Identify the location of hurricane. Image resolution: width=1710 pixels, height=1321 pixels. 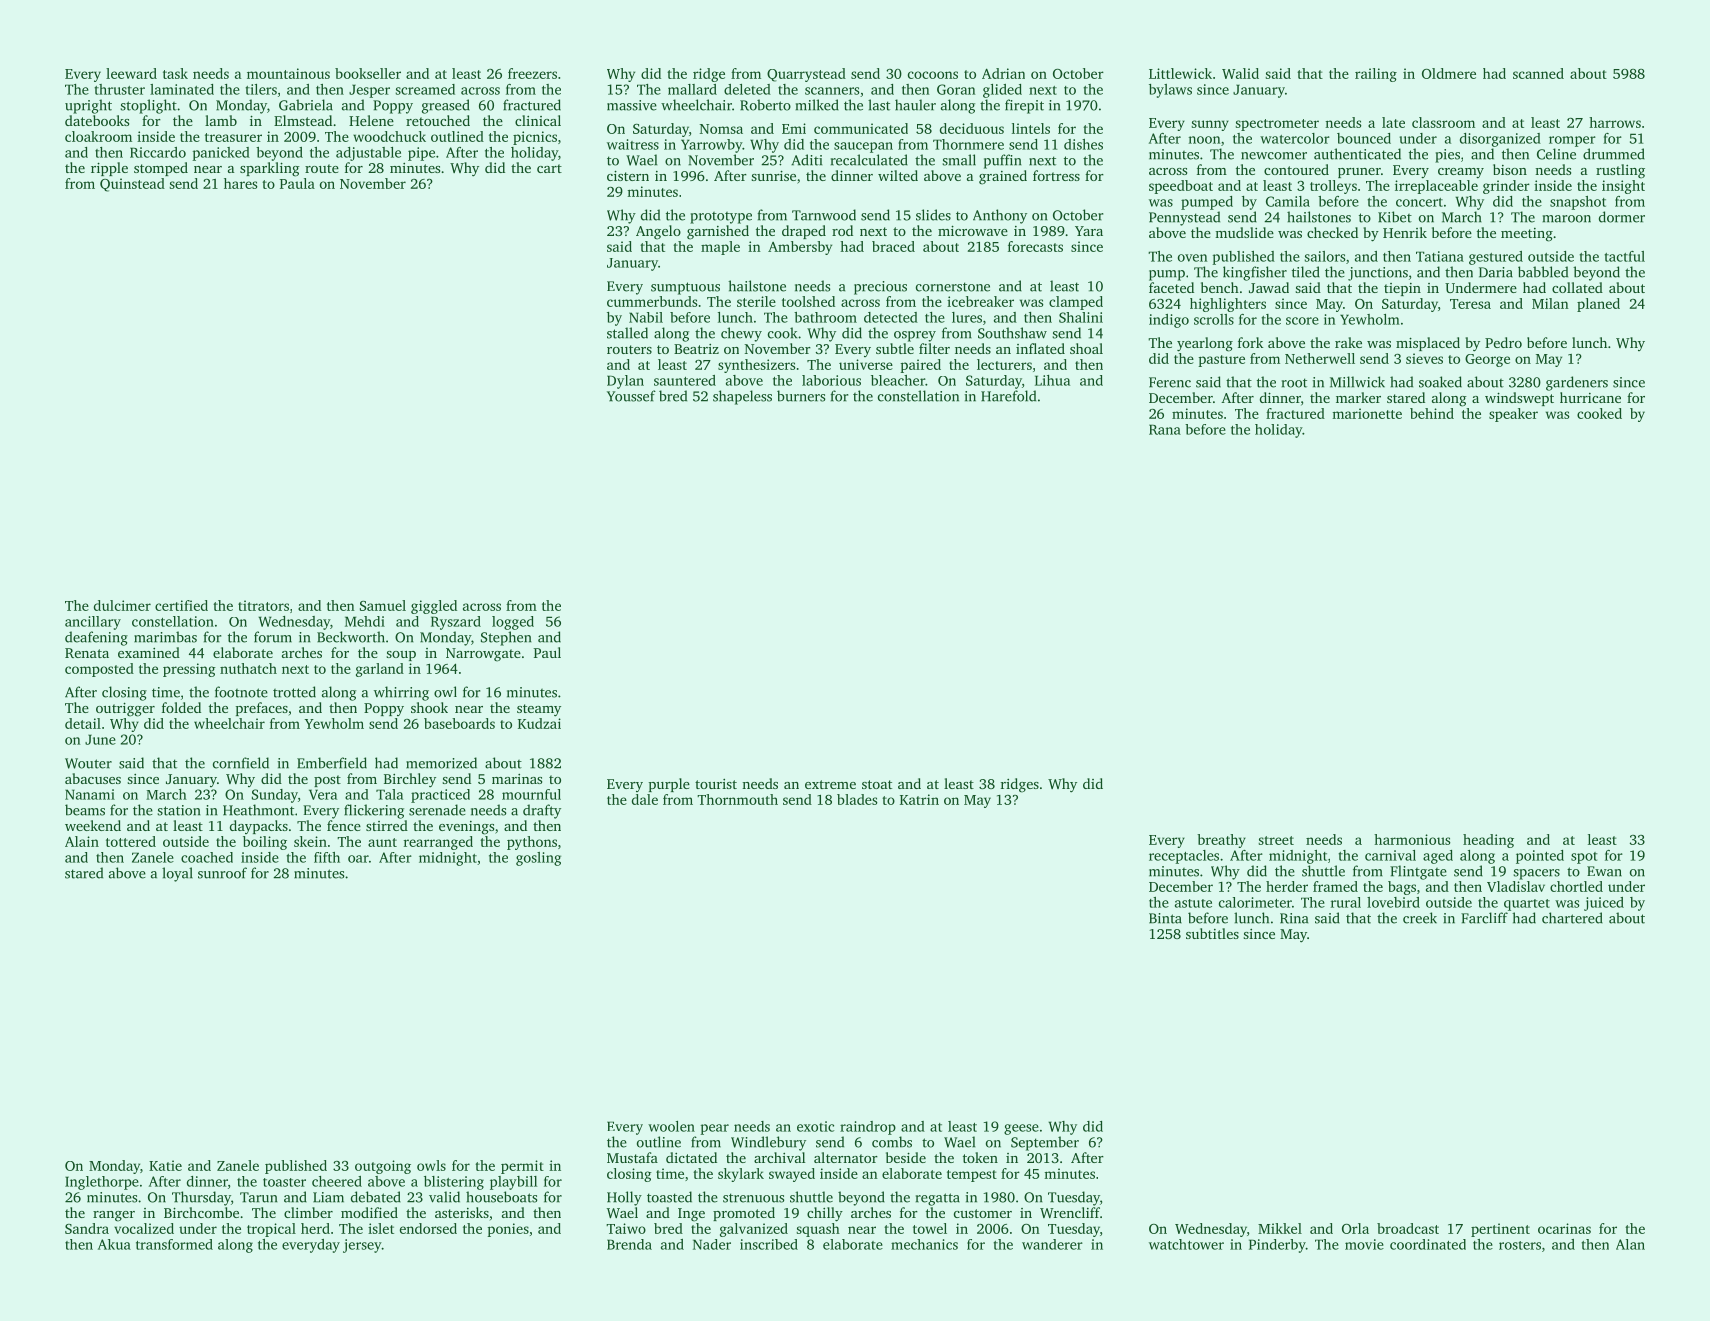
(1590, 397).
